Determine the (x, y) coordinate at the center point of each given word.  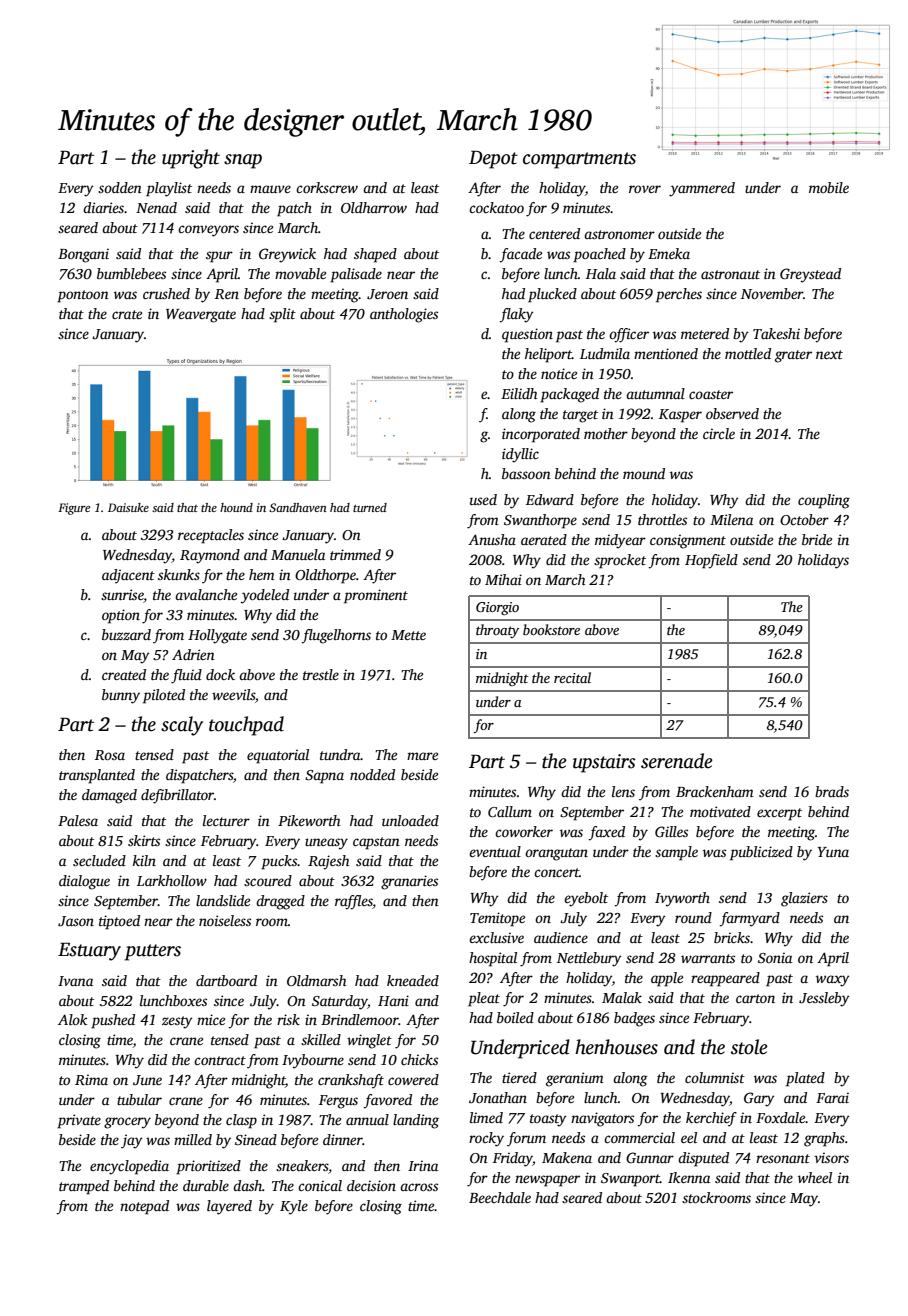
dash (247, 1185)
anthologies (404, 315)
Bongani (83, 255)
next (829, 354)
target (580, 416)
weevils (233, 694)
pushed (113, 1021)
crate (127, 314)
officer (629, 335)
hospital (493, 959)
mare (422, 756)
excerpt (779, 814)
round (693, 917)
